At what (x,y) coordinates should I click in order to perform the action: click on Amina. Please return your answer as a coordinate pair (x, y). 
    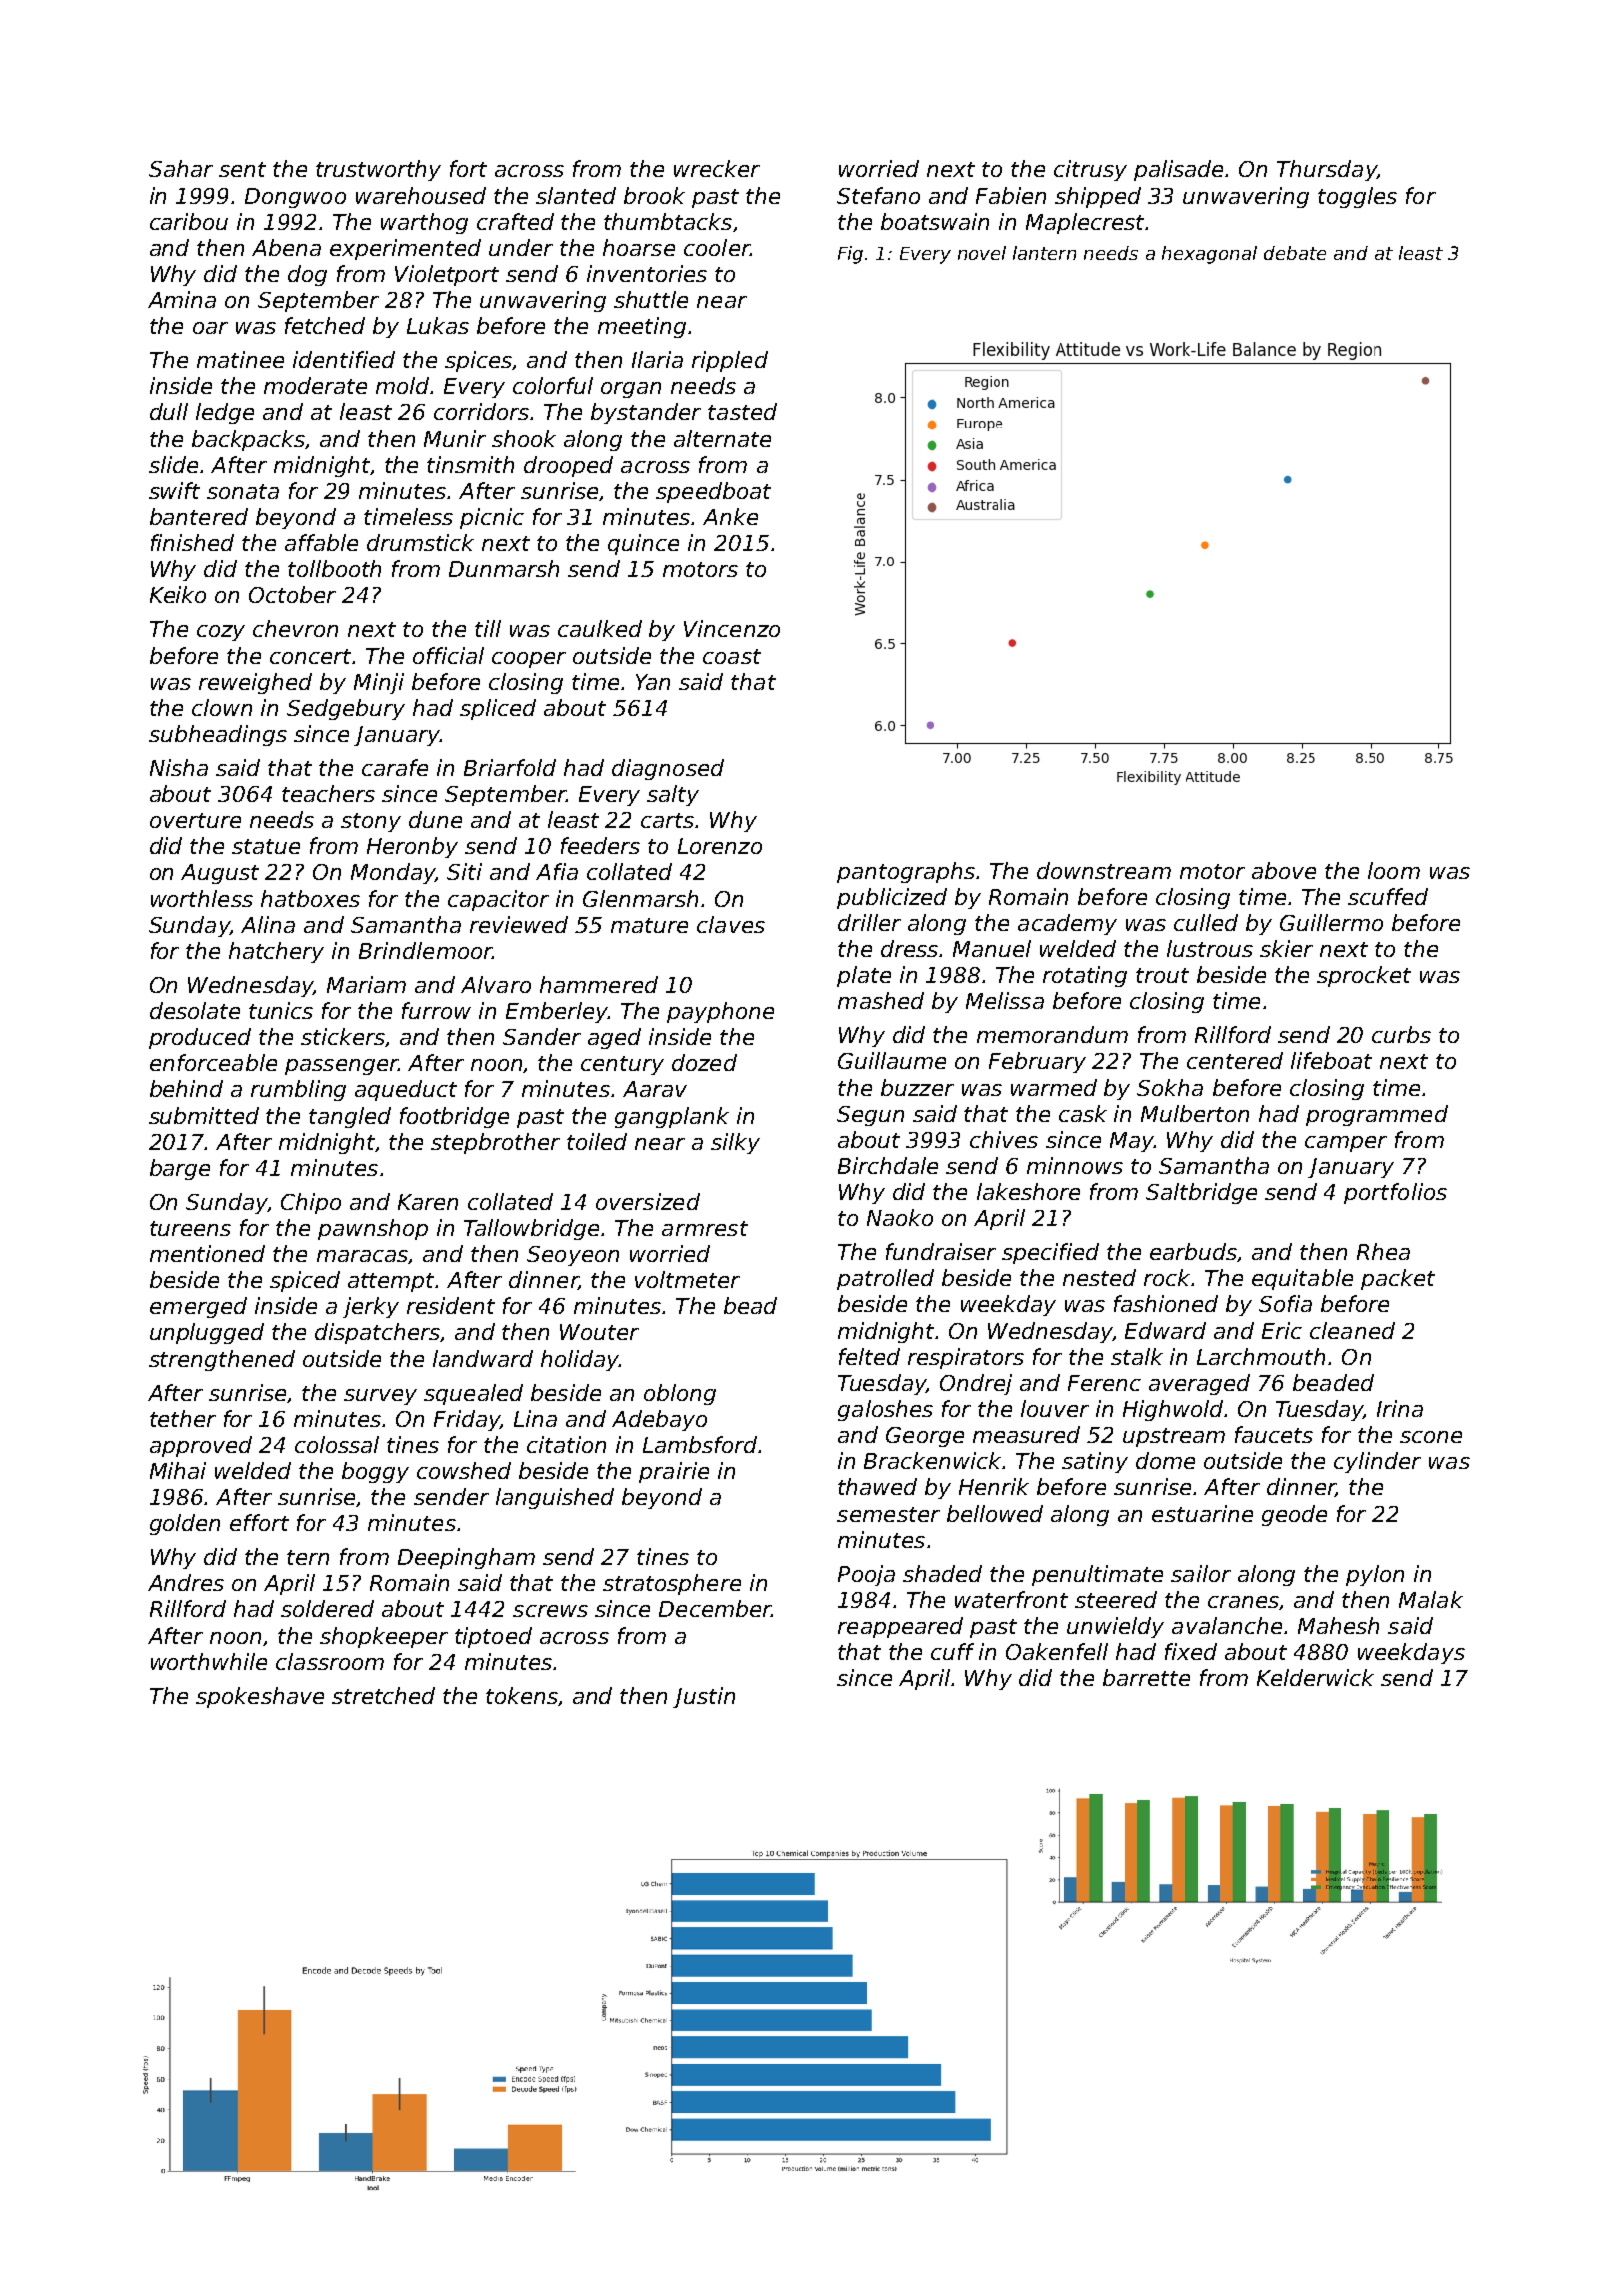
    Looking at the image, I should click on (182, 299).
